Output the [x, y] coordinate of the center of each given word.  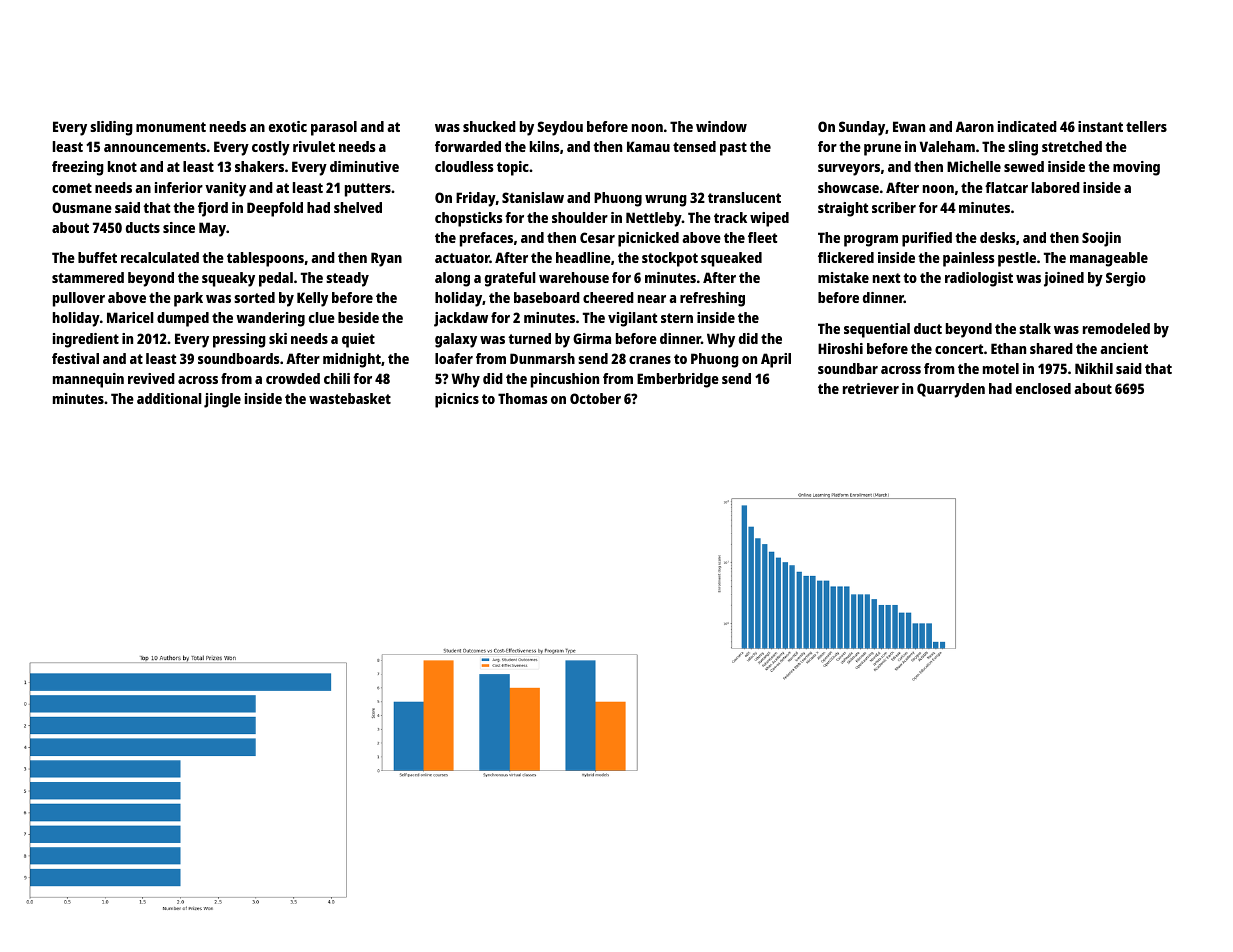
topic [513, 168]
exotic [288, 126]
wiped [769, 219]
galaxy [456, 340]
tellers [1146, 126]
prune [882, 150]
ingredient [86, 340]
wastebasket [350, 398]
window [721, 126]
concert [959, 349]
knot [122, 166]
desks [998, 237]
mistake [843, 277]
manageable [1109, 259]
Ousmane [82, 207]
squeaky [228, 279]
